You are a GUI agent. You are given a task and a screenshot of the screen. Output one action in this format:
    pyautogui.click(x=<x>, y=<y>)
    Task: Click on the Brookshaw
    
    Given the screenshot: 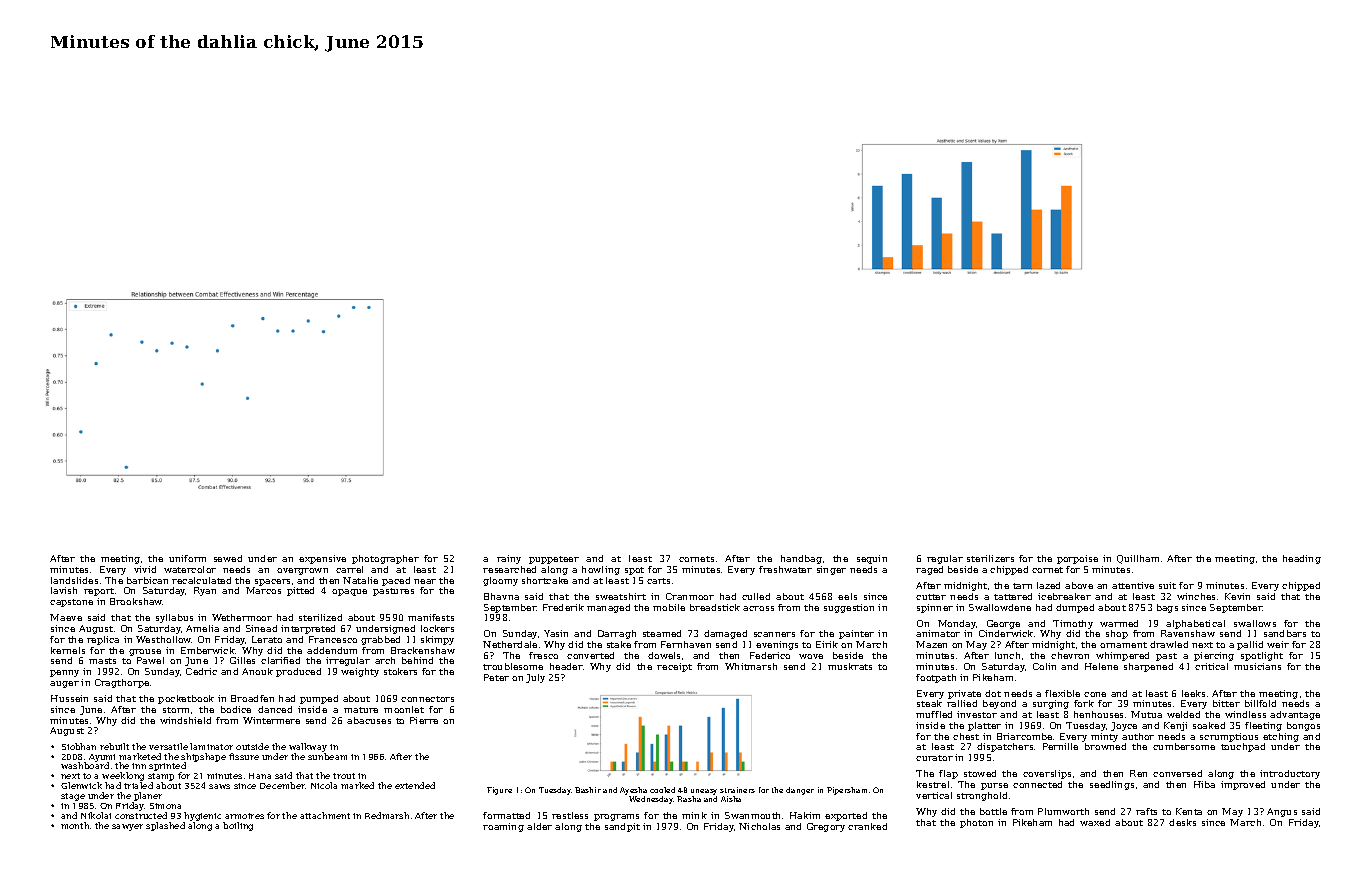 What is the action you would take?
    pyautogui.click(x=136, y=601)
